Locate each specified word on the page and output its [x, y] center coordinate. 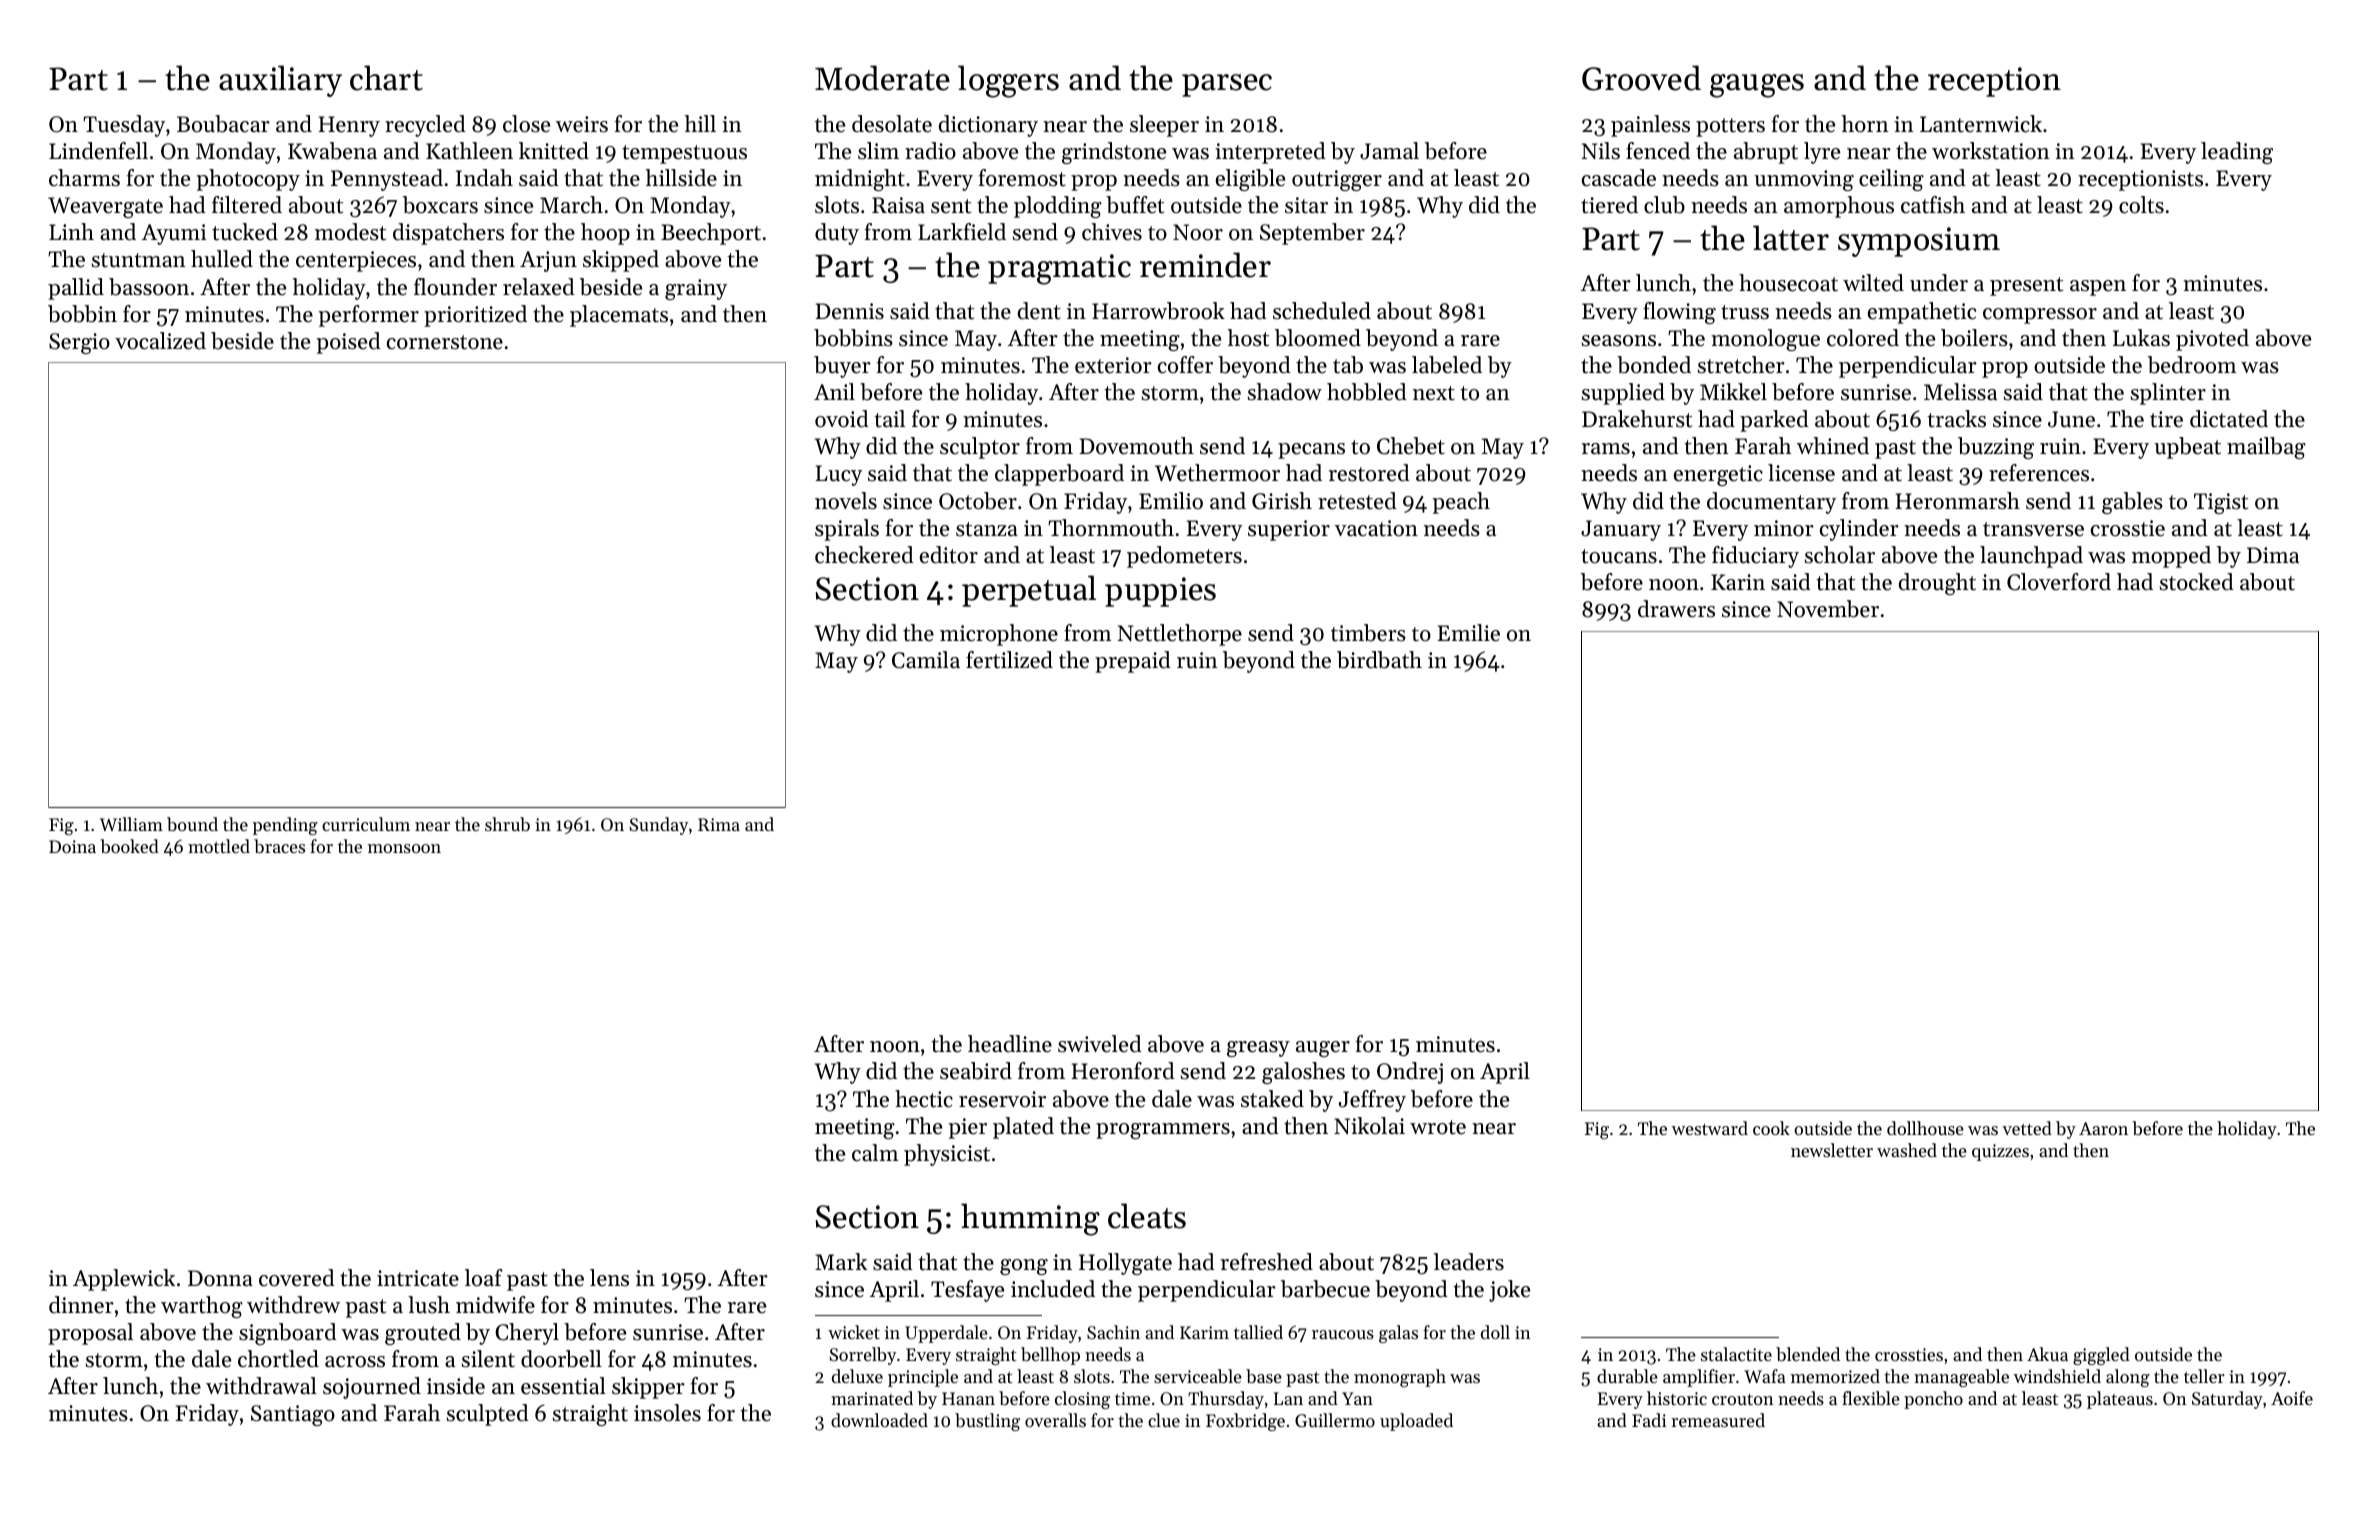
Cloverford [2059, 582]
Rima [719, 824]
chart [386, 78]
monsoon [404, 848]
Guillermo [1335, 1420]
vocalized [160, 341]
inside [456, 1386]
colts [2141, 205]
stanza [987, 529]
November [1828, 609]
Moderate [882, 78]
